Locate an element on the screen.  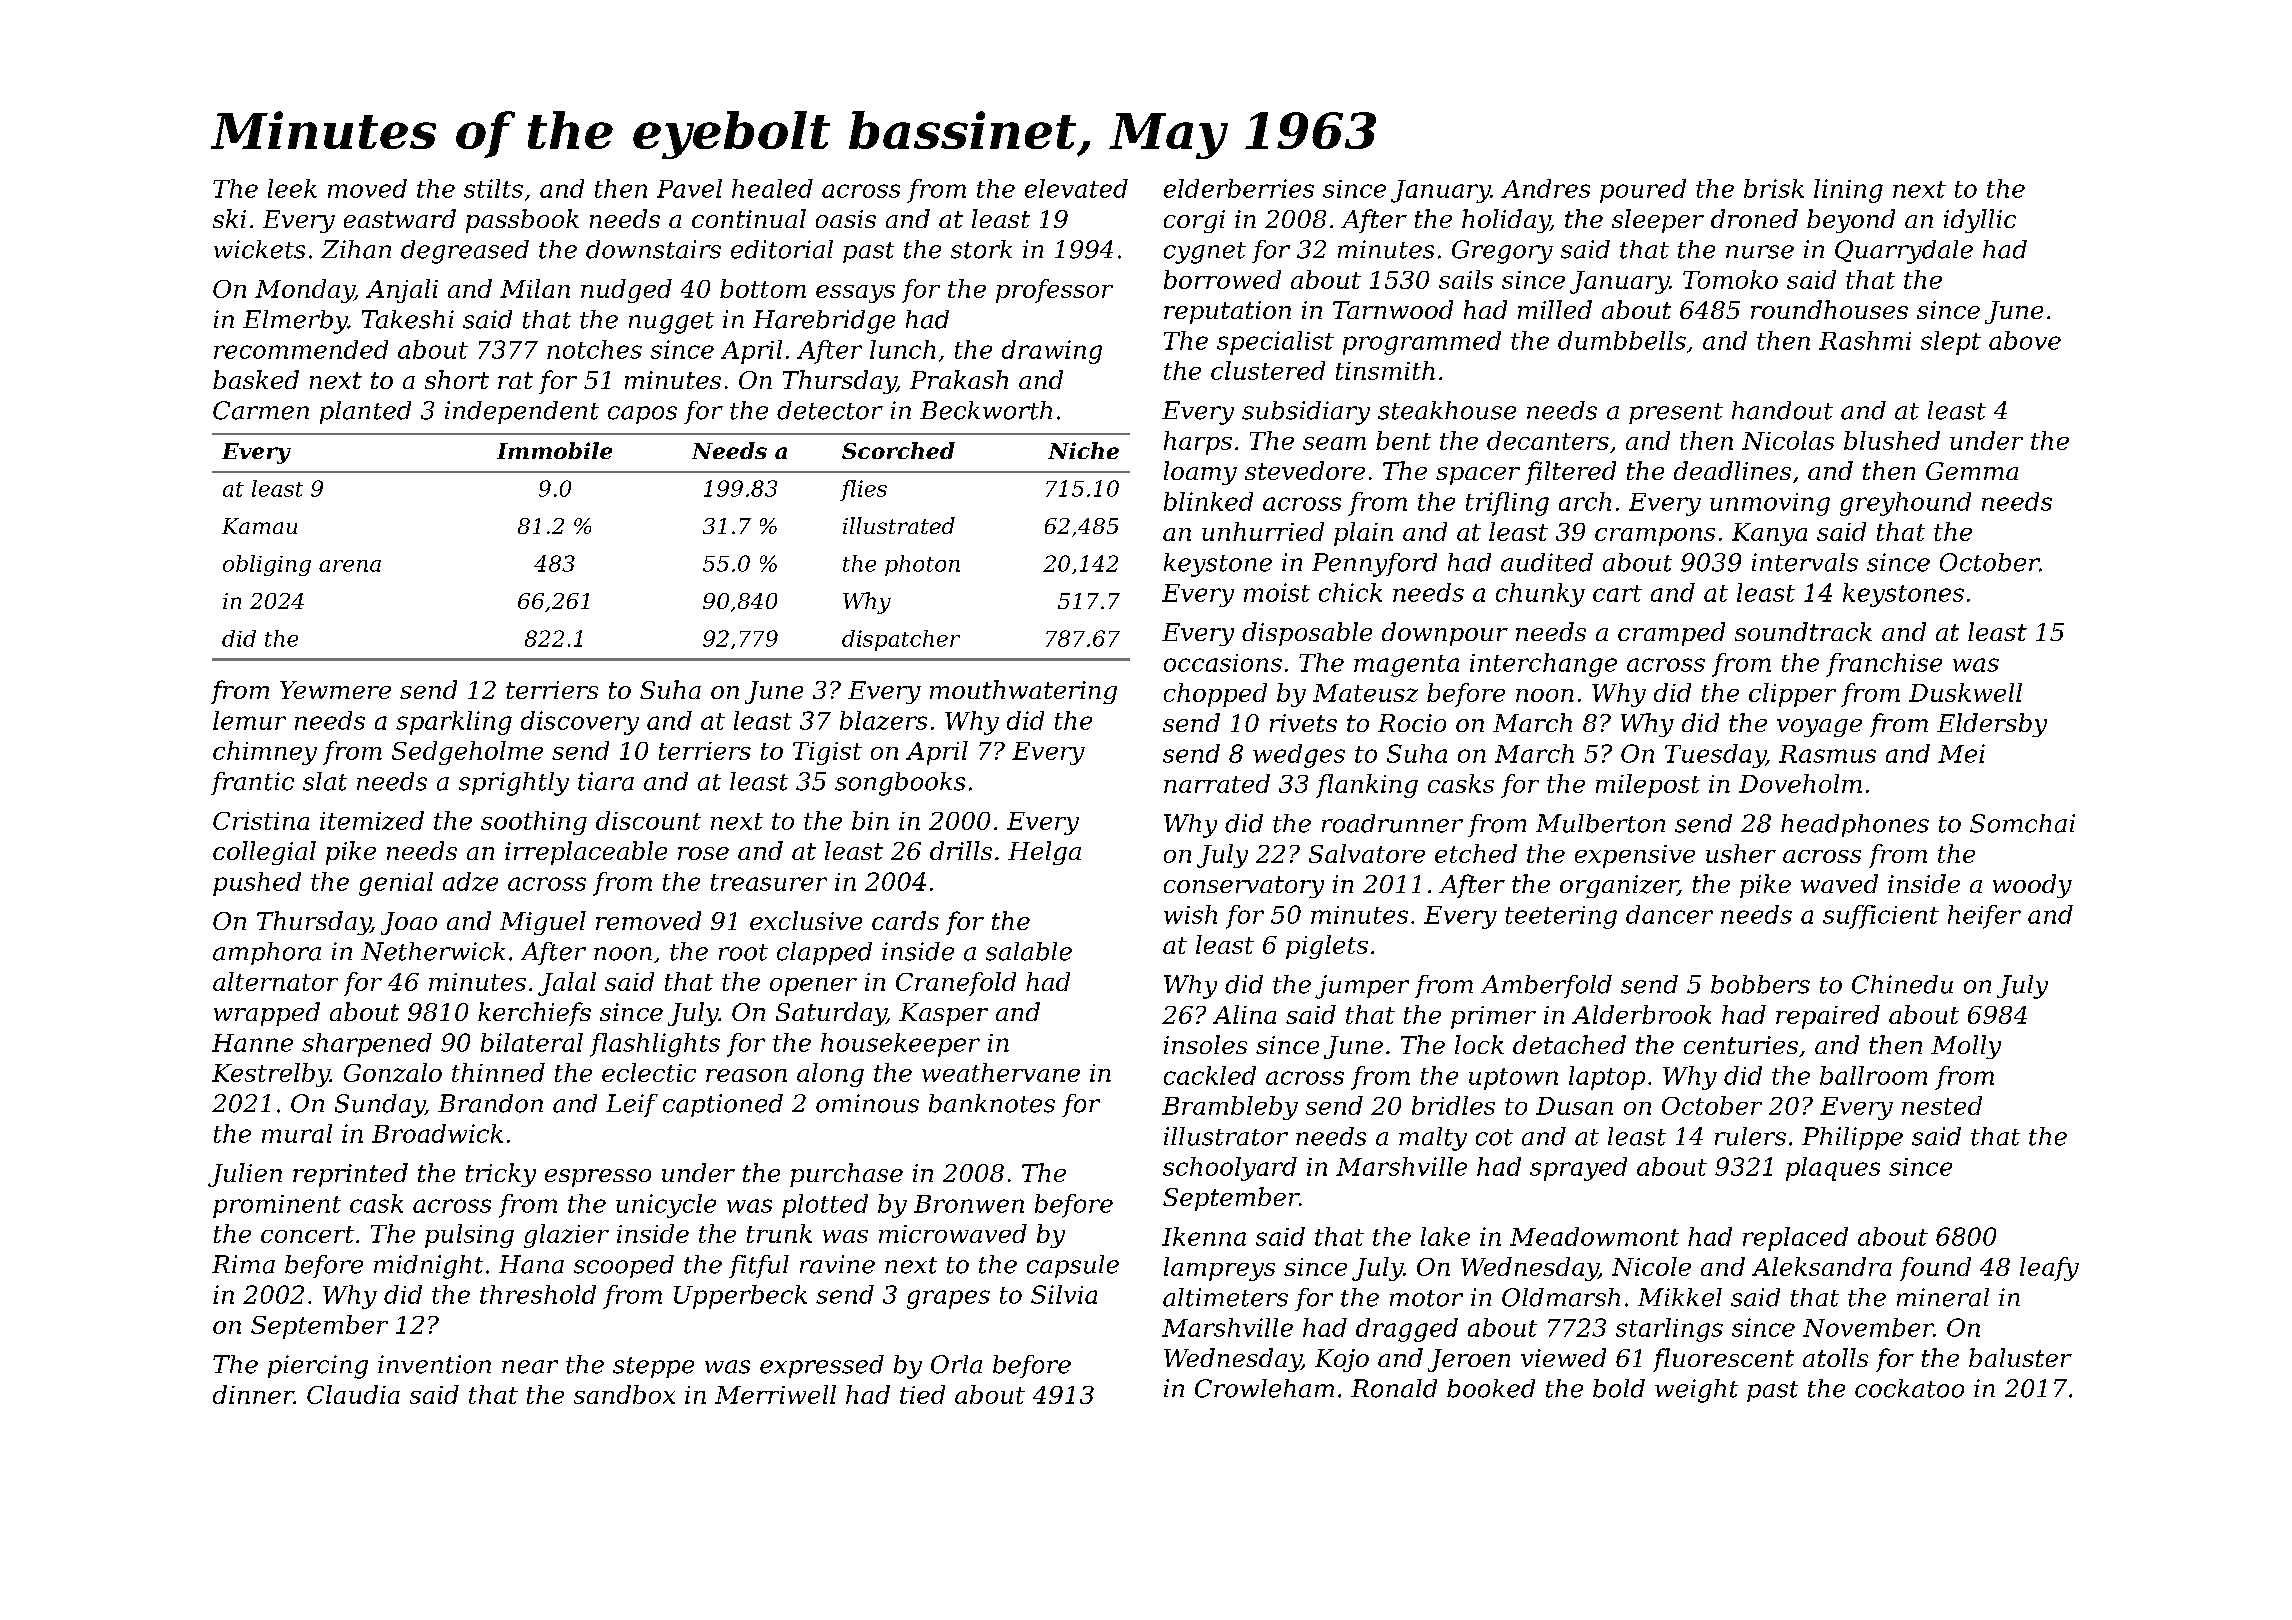
crampons is located at coordinates (1655, 537).
